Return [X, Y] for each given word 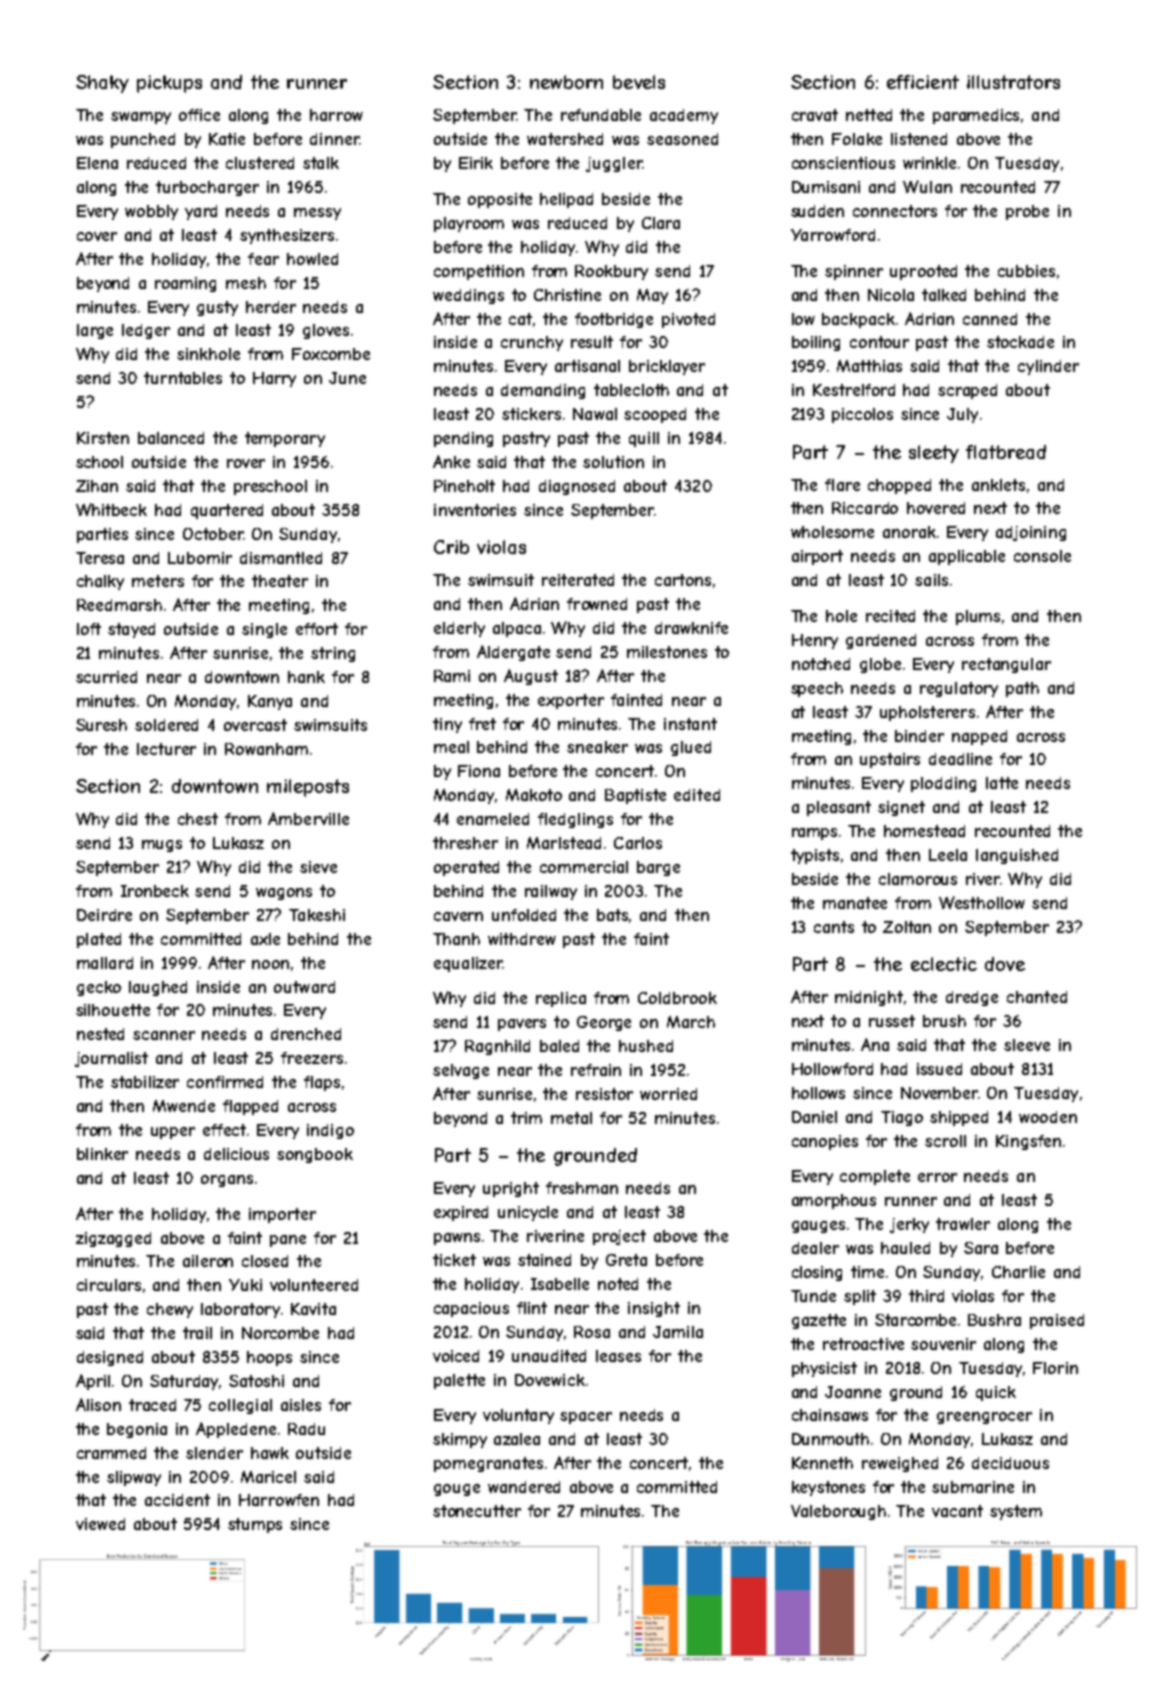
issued [939, 1069]
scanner [164, 1035]
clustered [260, 163]
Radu [306, 1429]
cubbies [1026, 271]
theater [280, 581]
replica [561, 999]
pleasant [839, 808]
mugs [162, 846]
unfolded [524, 915]
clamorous [918, 879]
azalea [517, 1439]
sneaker [597, 747]
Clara [661, 223]
